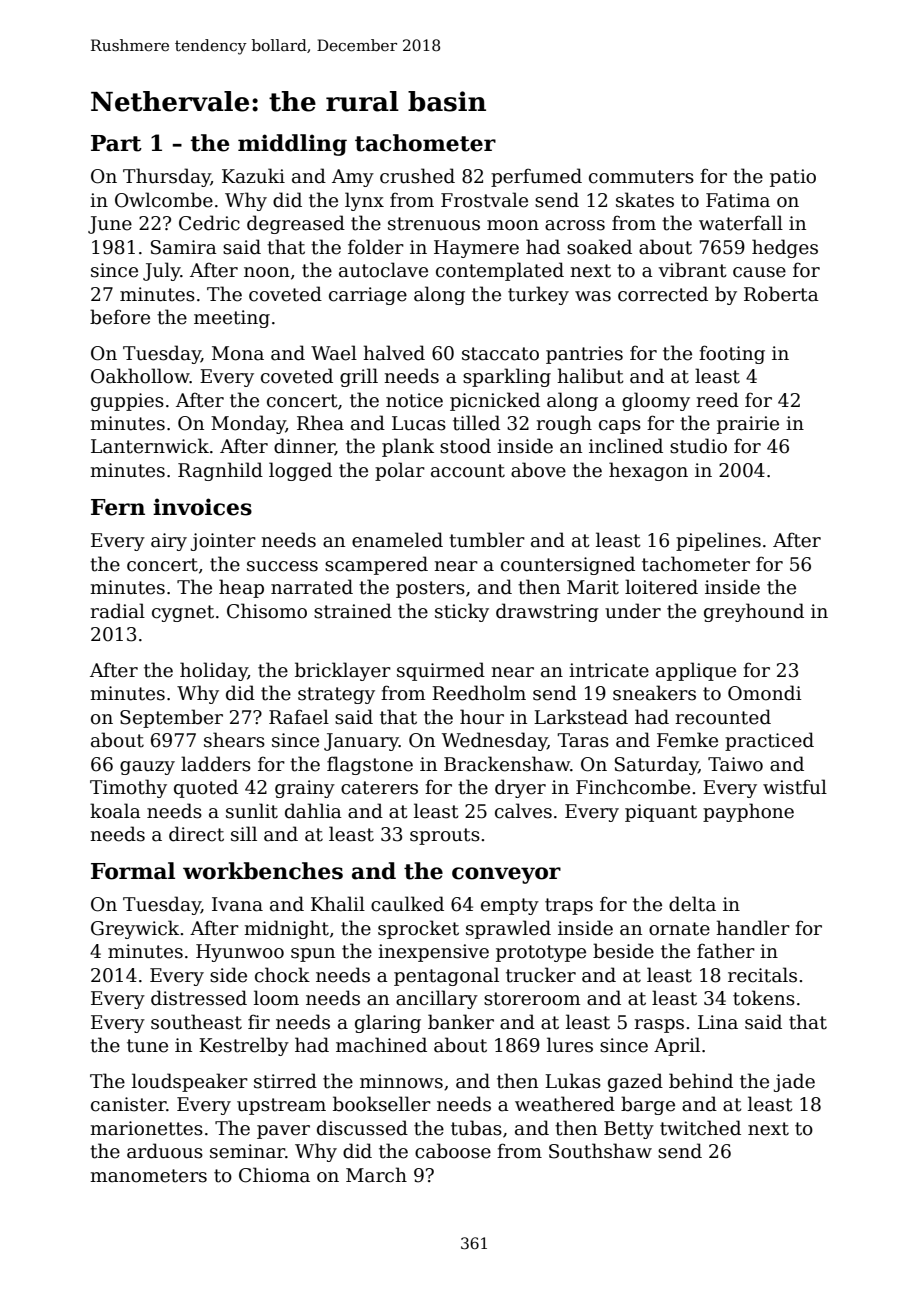 Image resolution: width=920 pixels, height=1306 pixels. What do you see at coordinates (538, 470) in the page?
I see `above` at bounding box center [538, 470].
